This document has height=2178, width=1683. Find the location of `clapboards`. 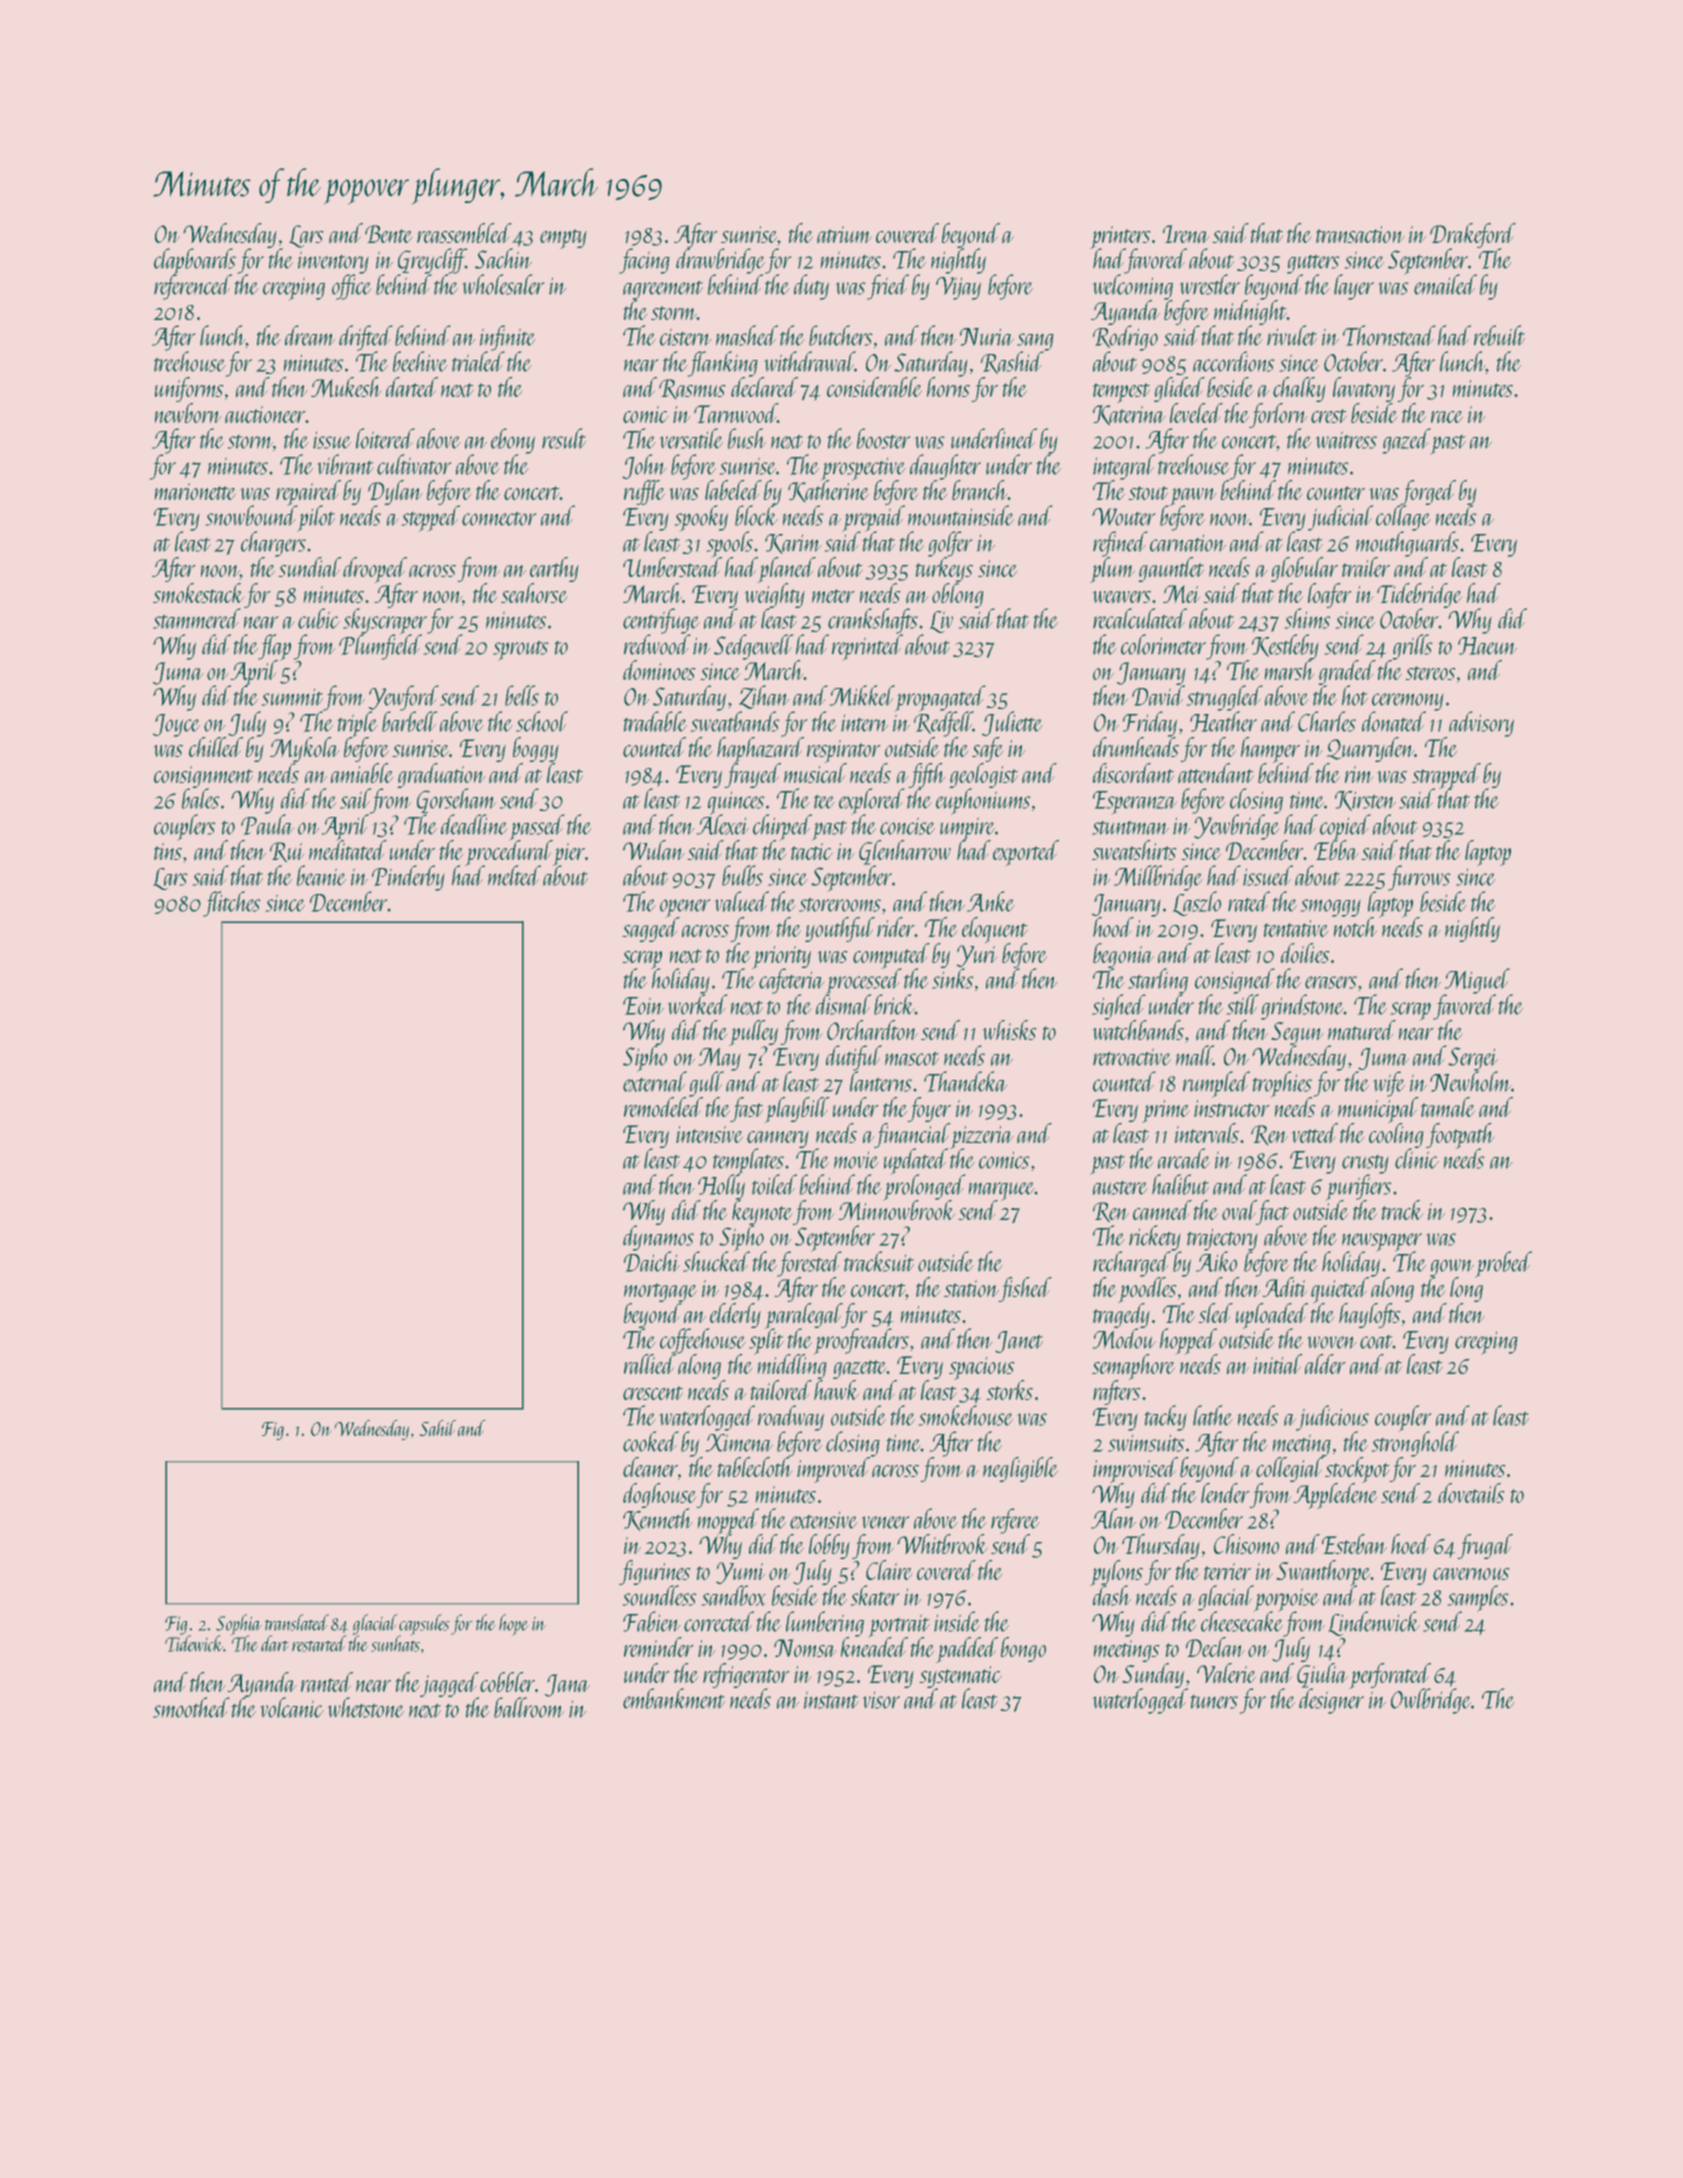

clapboards is located at coordinates (195, 261).
